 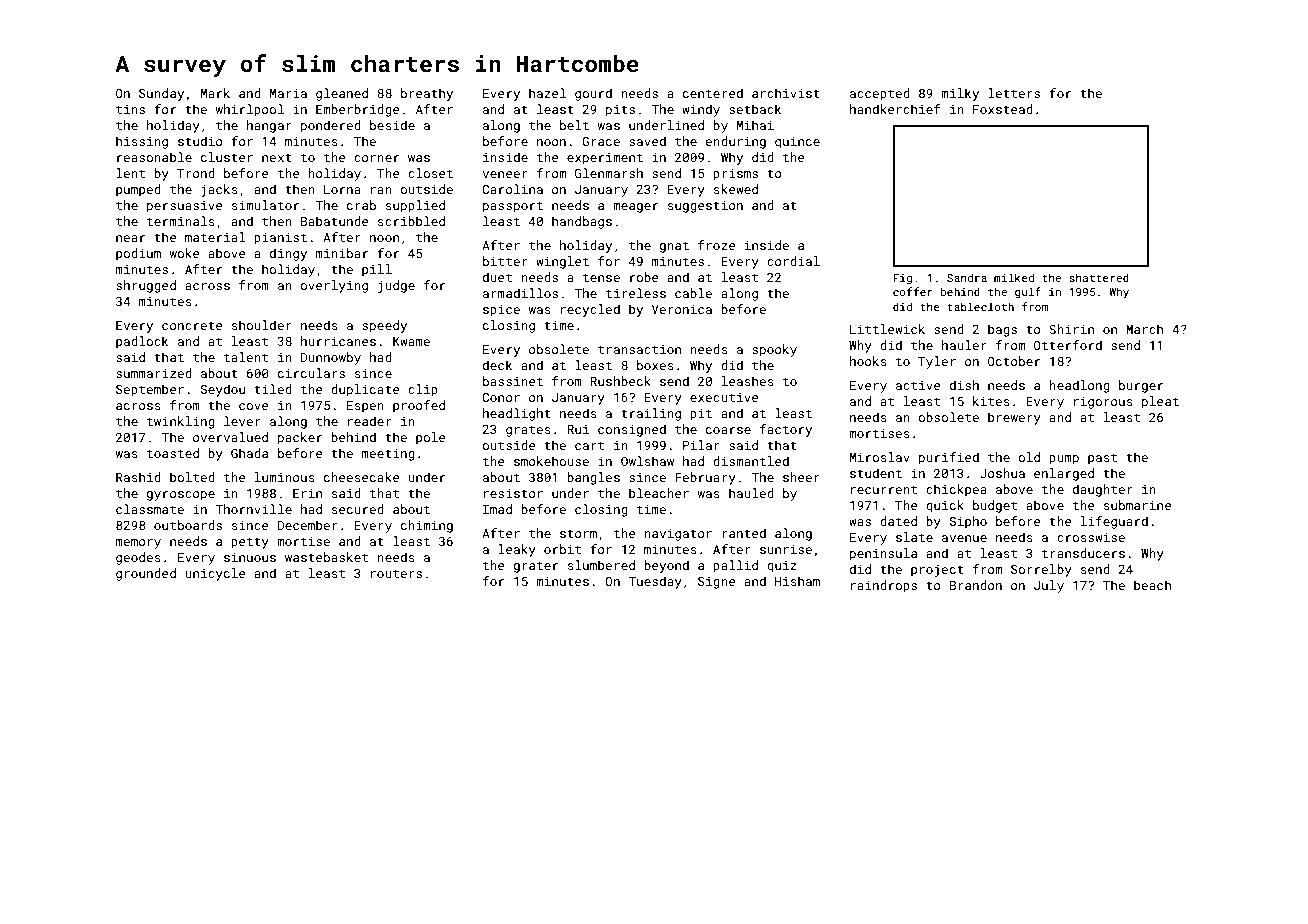 I want to click on Sandra, so click(x=967, y=277).
